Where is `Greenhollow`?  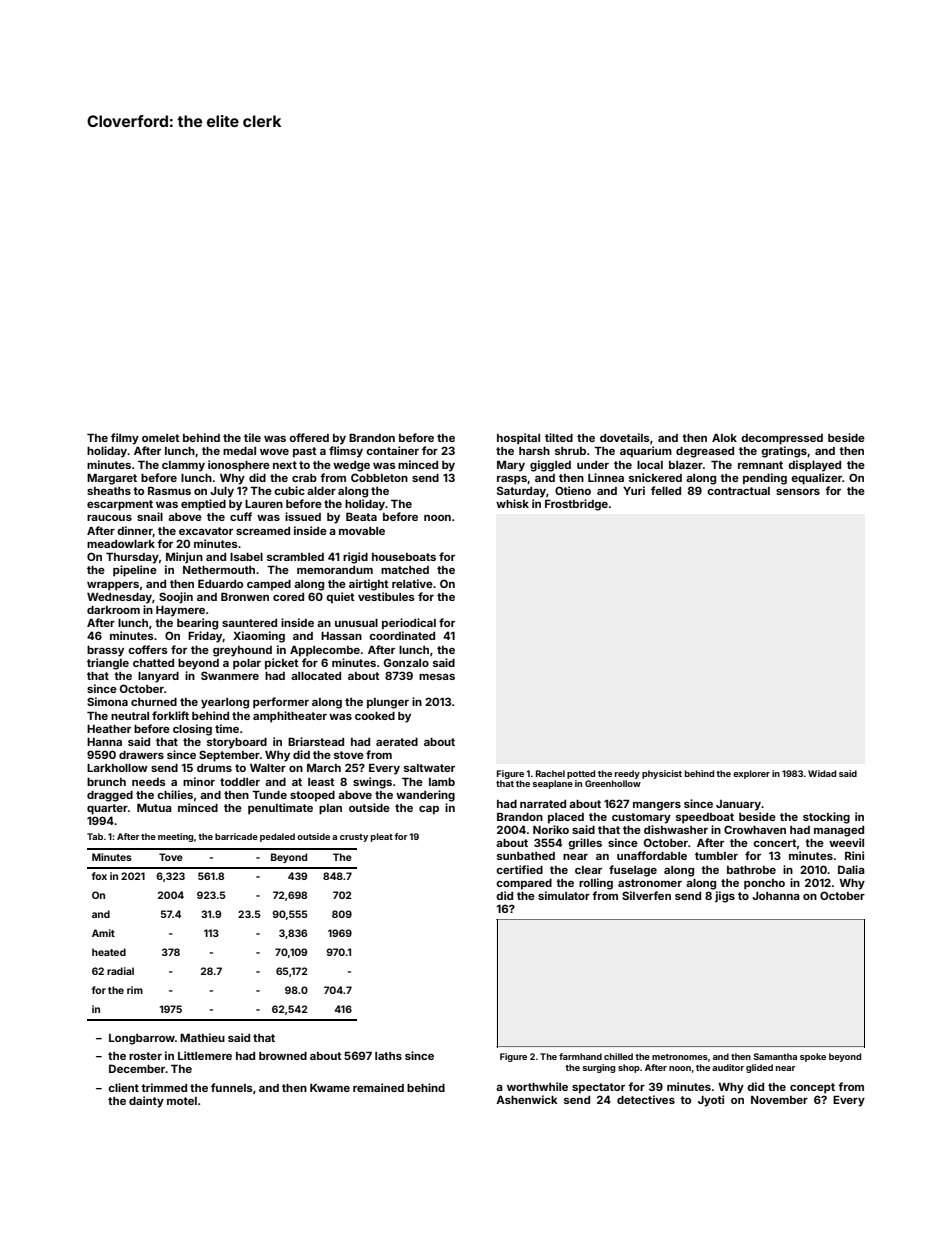
Greenhollow is located at coordinates (613, 783).
